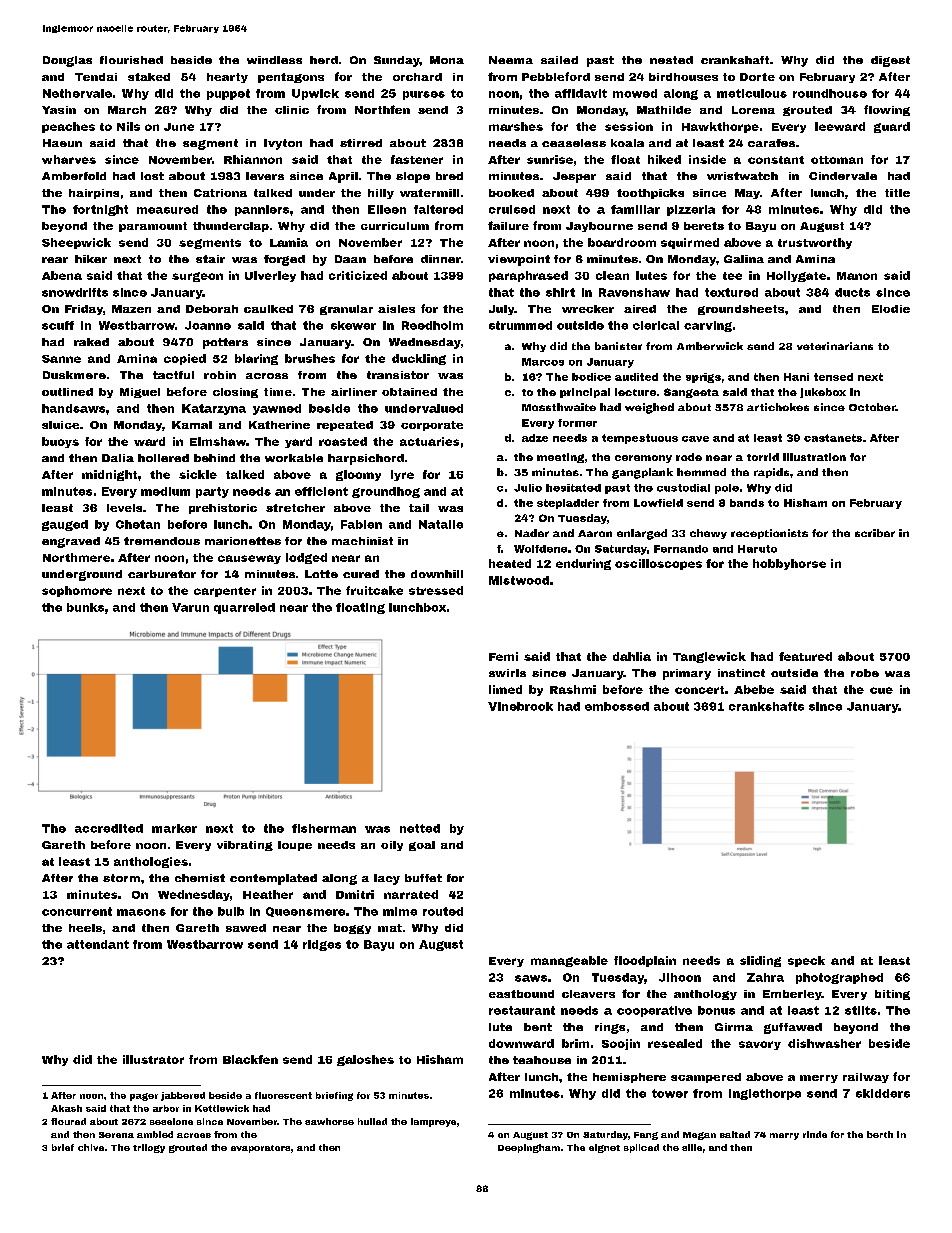  Describe the element at coordinates (67, 61) in the screenshot. I see `Douglas` at that location.
